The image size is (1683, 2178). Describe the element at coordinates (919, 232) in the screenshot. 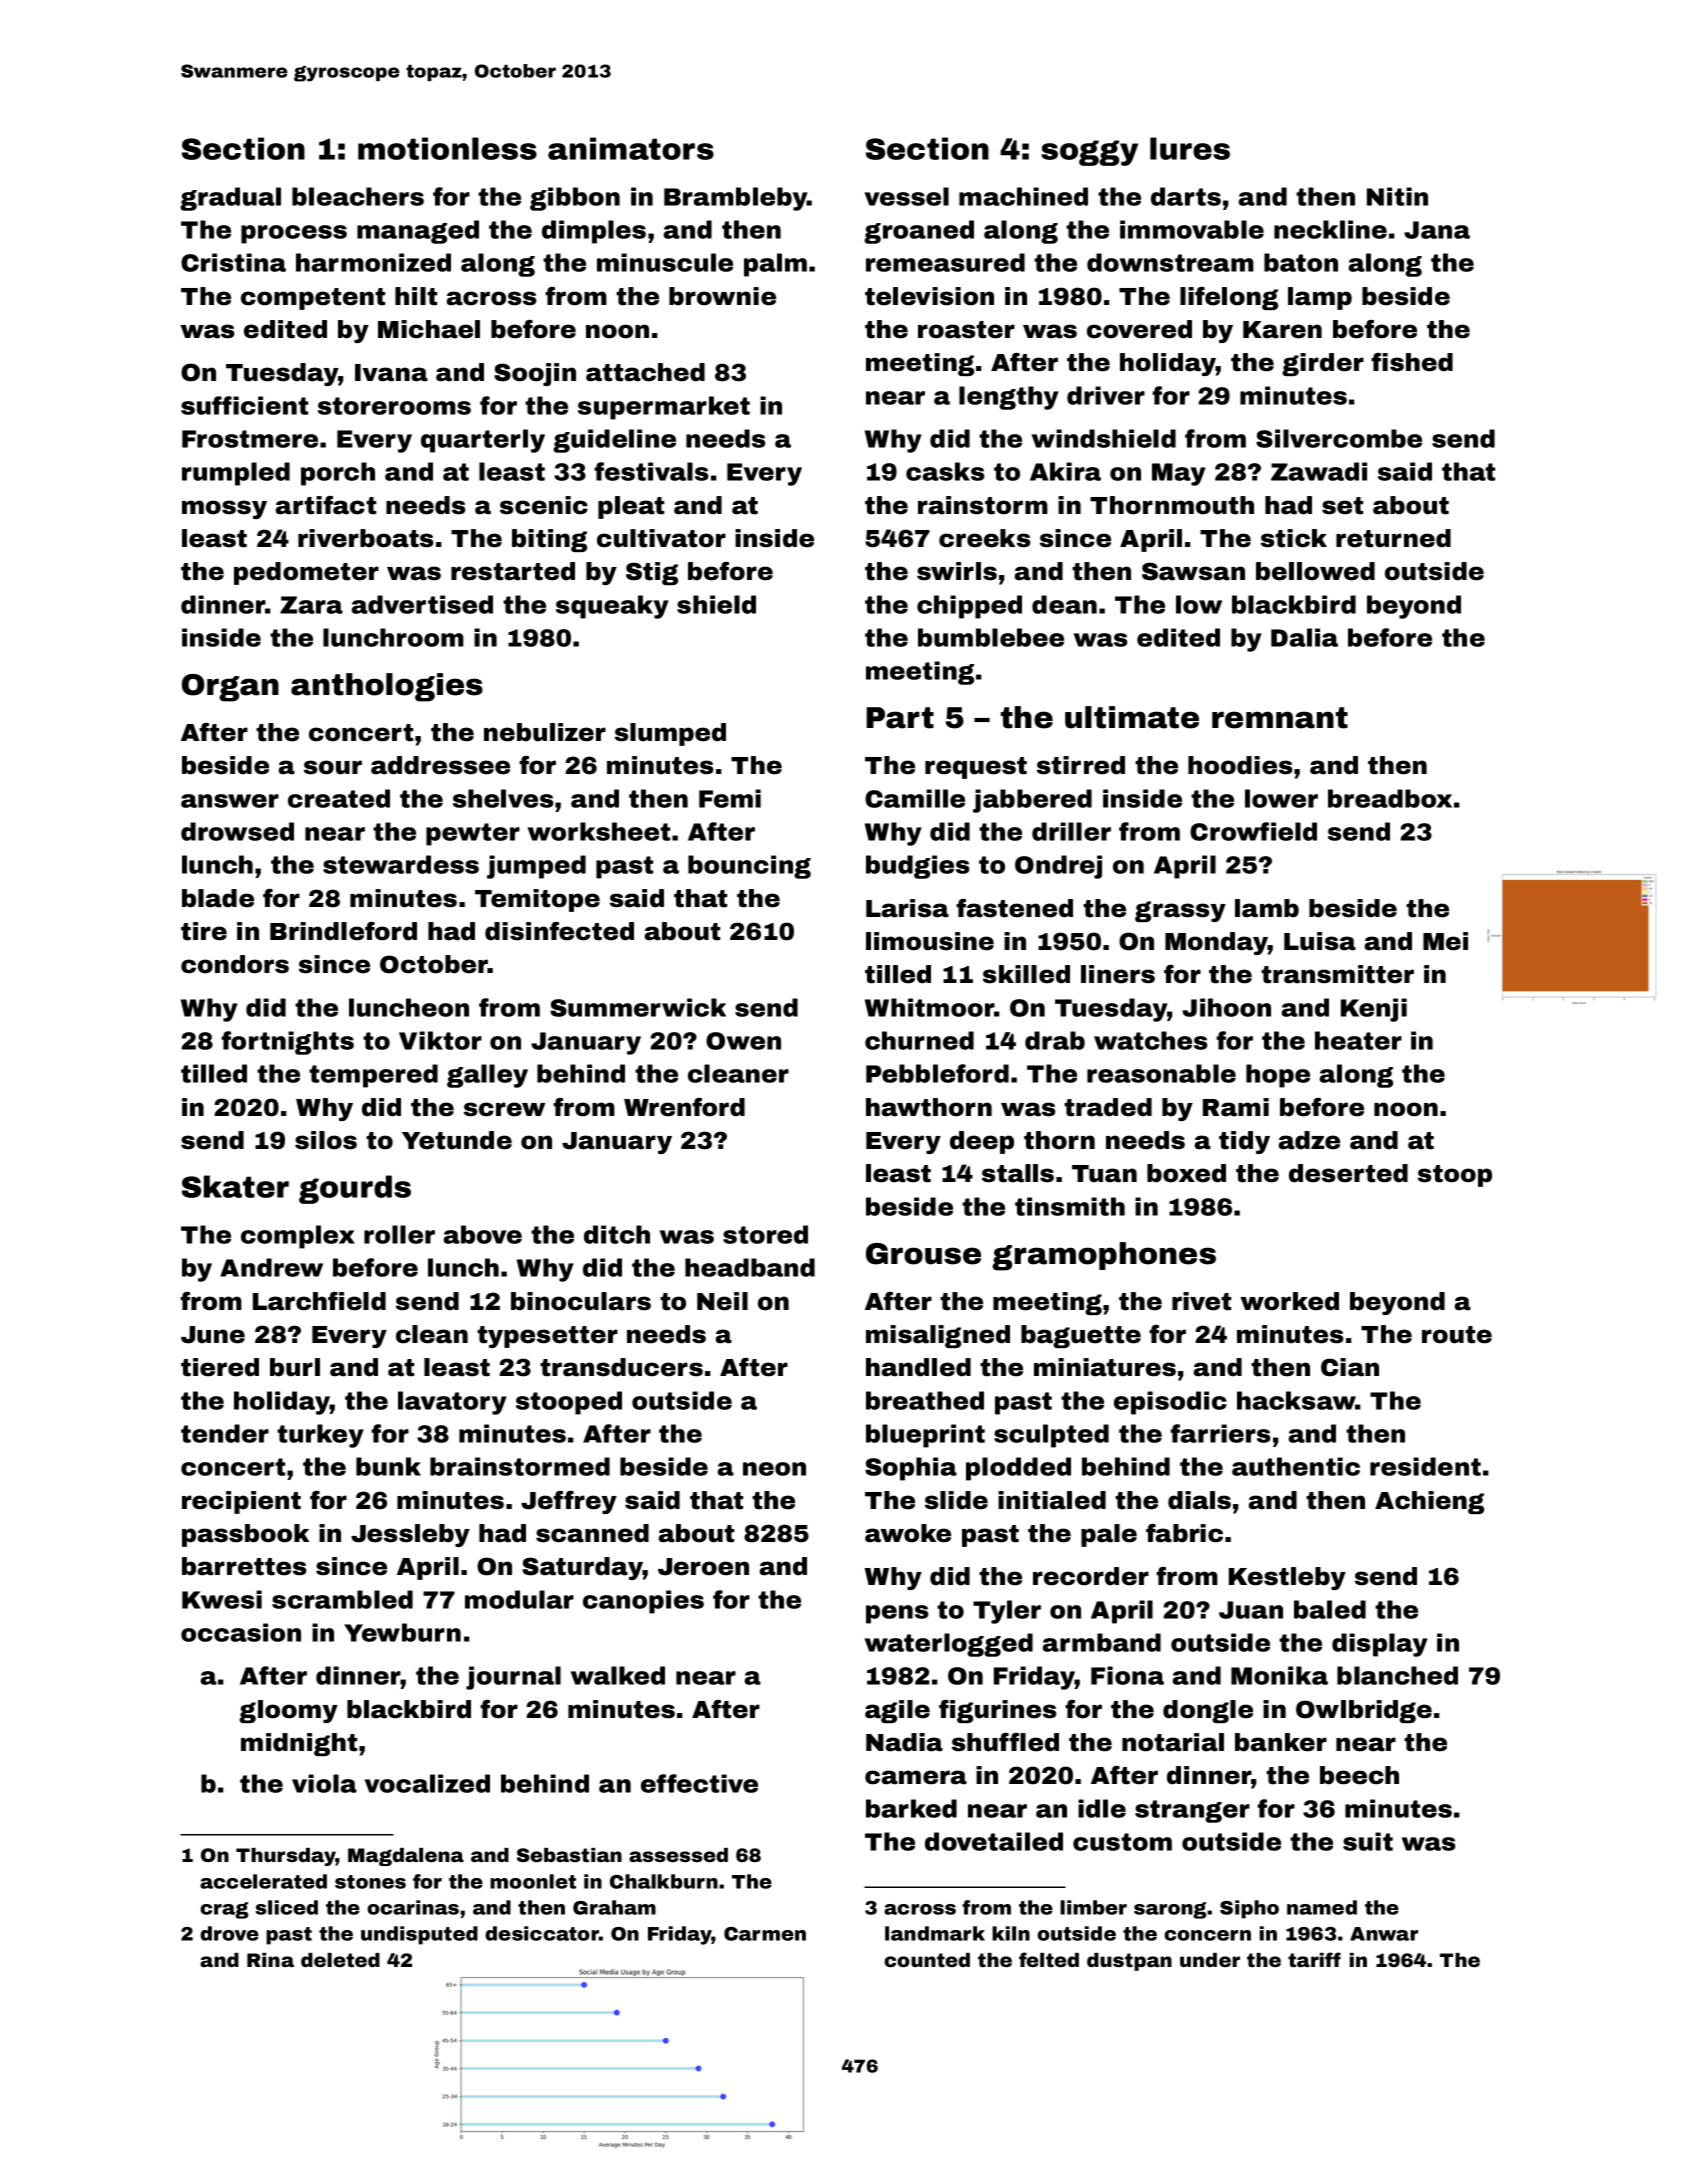

I see `groaned` at that location.
